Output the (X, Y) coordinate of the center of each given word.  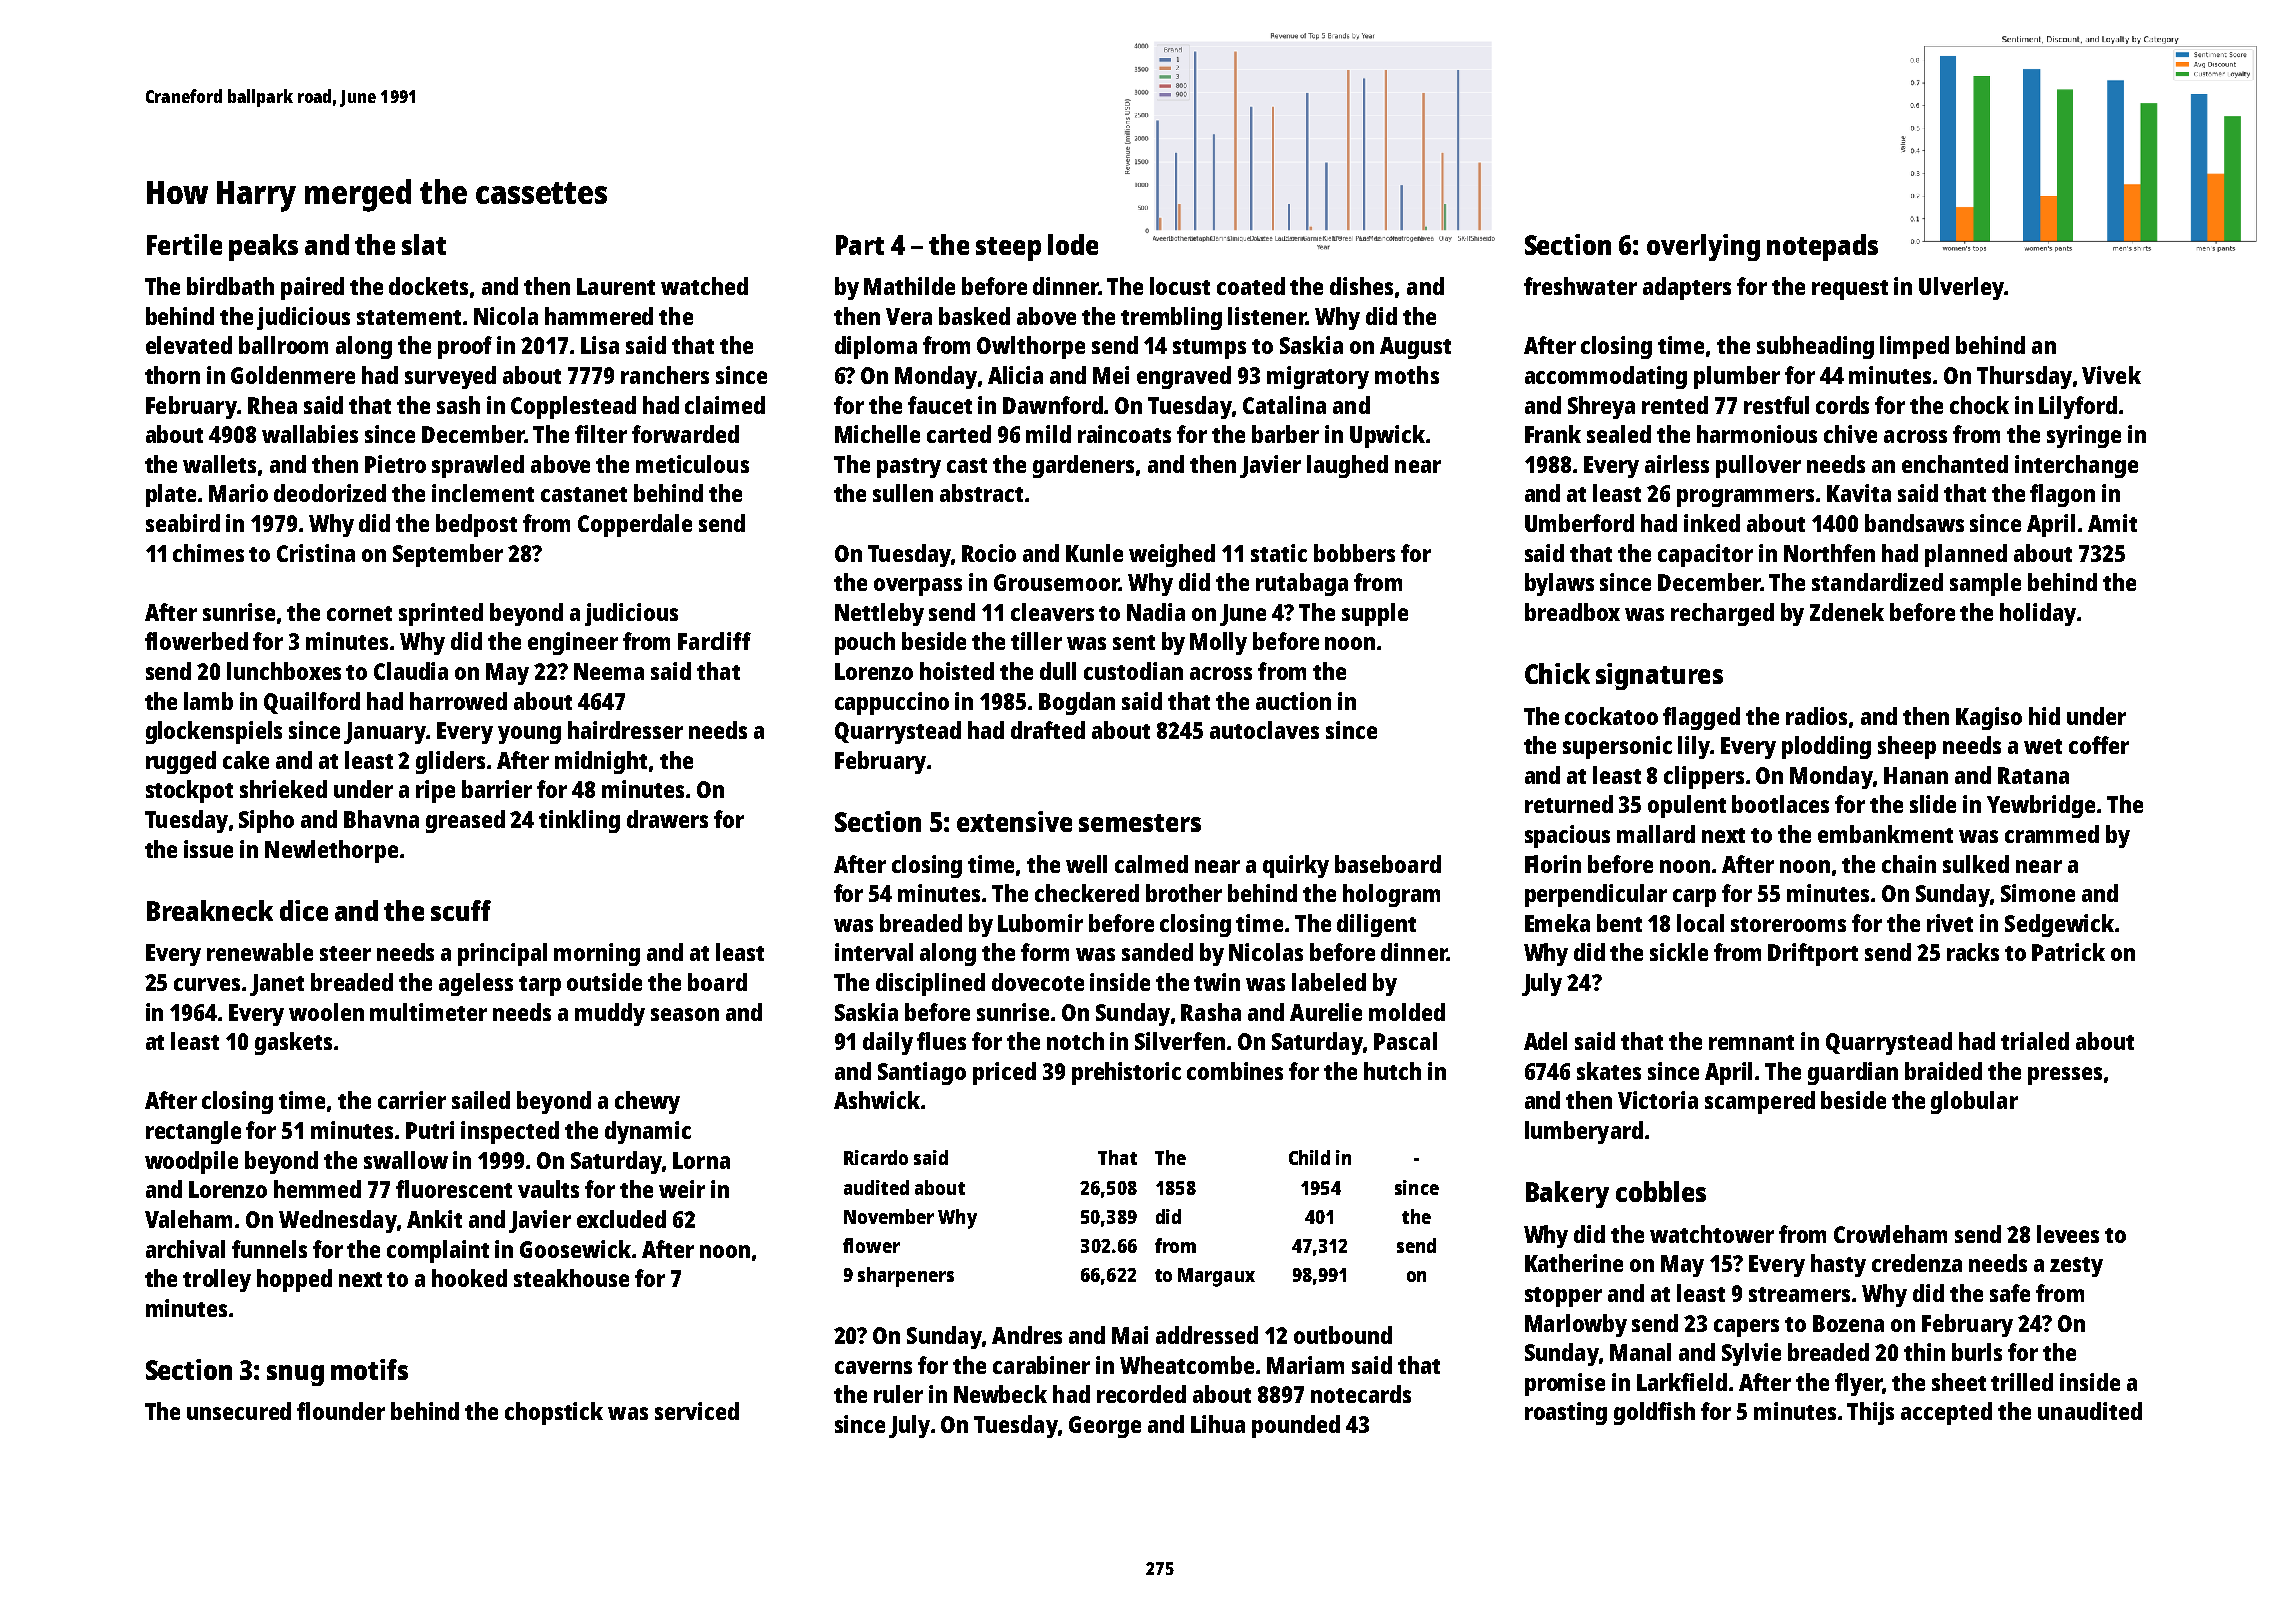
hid (2044, 716)
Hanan (1916, 775)
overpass (918, 587)
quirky (1296, 866)
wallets (219, 464)
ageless (476, 984)
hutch (1392, 1071)
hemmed (317, 1189)
